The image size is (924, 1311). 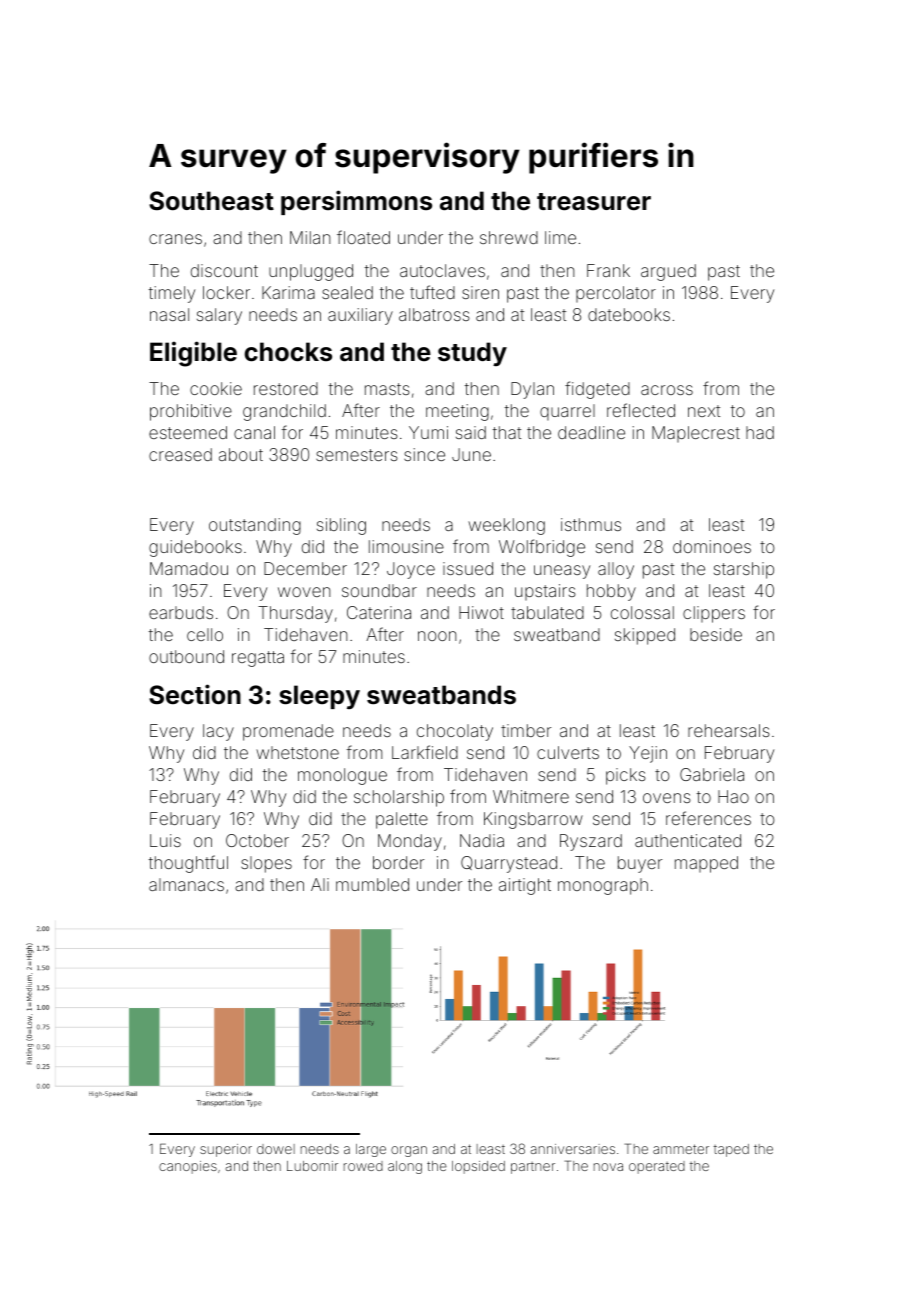 I want to click on auxiliary, so click(x=360, y=316).
